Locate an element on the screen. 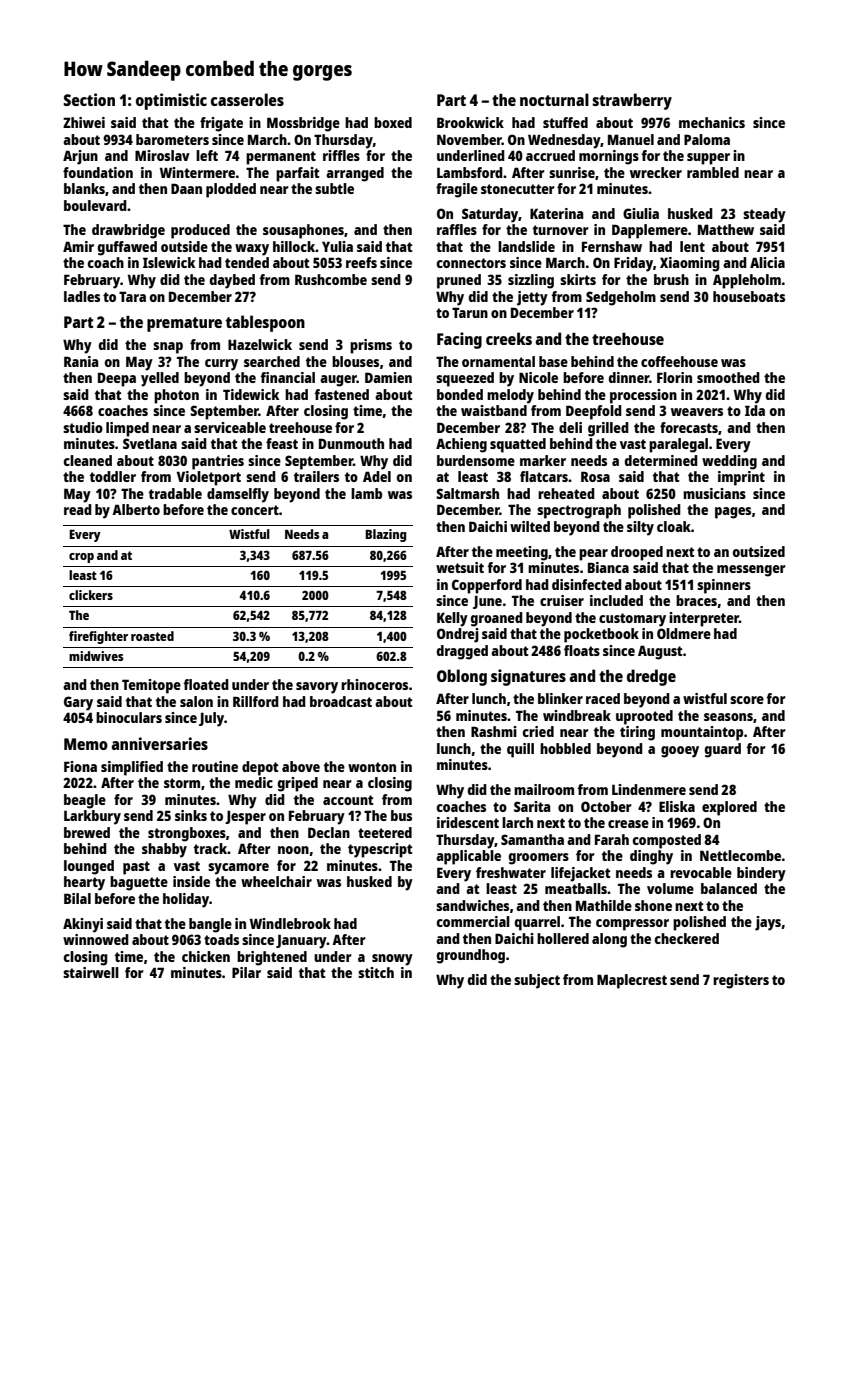 The height and width of the screenshot is (1400, 849). sinks is located at coordinates (191, 815).
